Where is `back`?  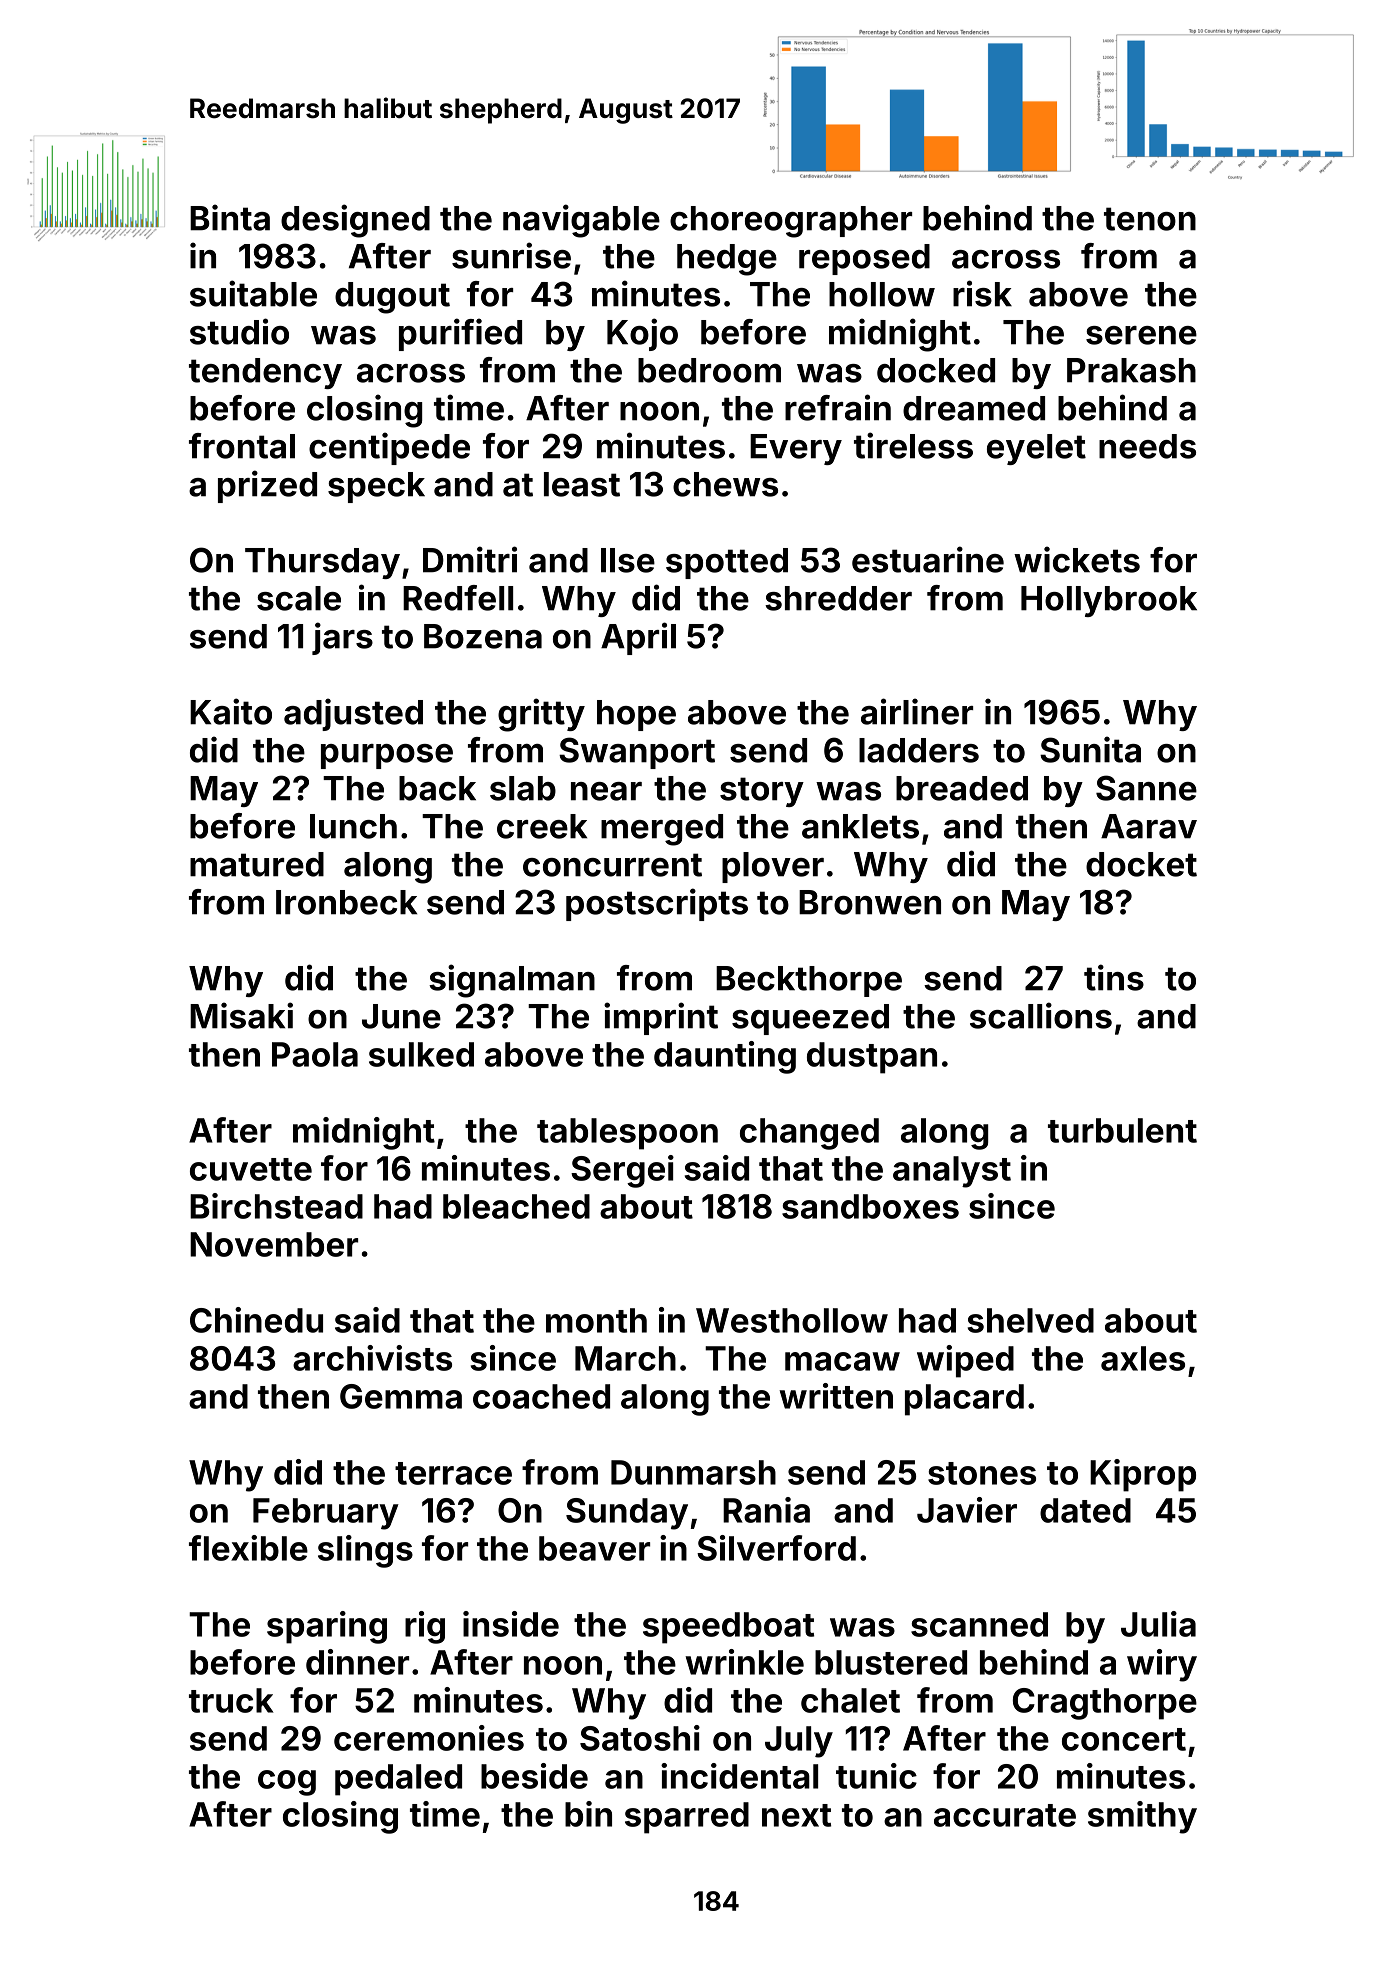
back is located at coordinates (437, 788).
